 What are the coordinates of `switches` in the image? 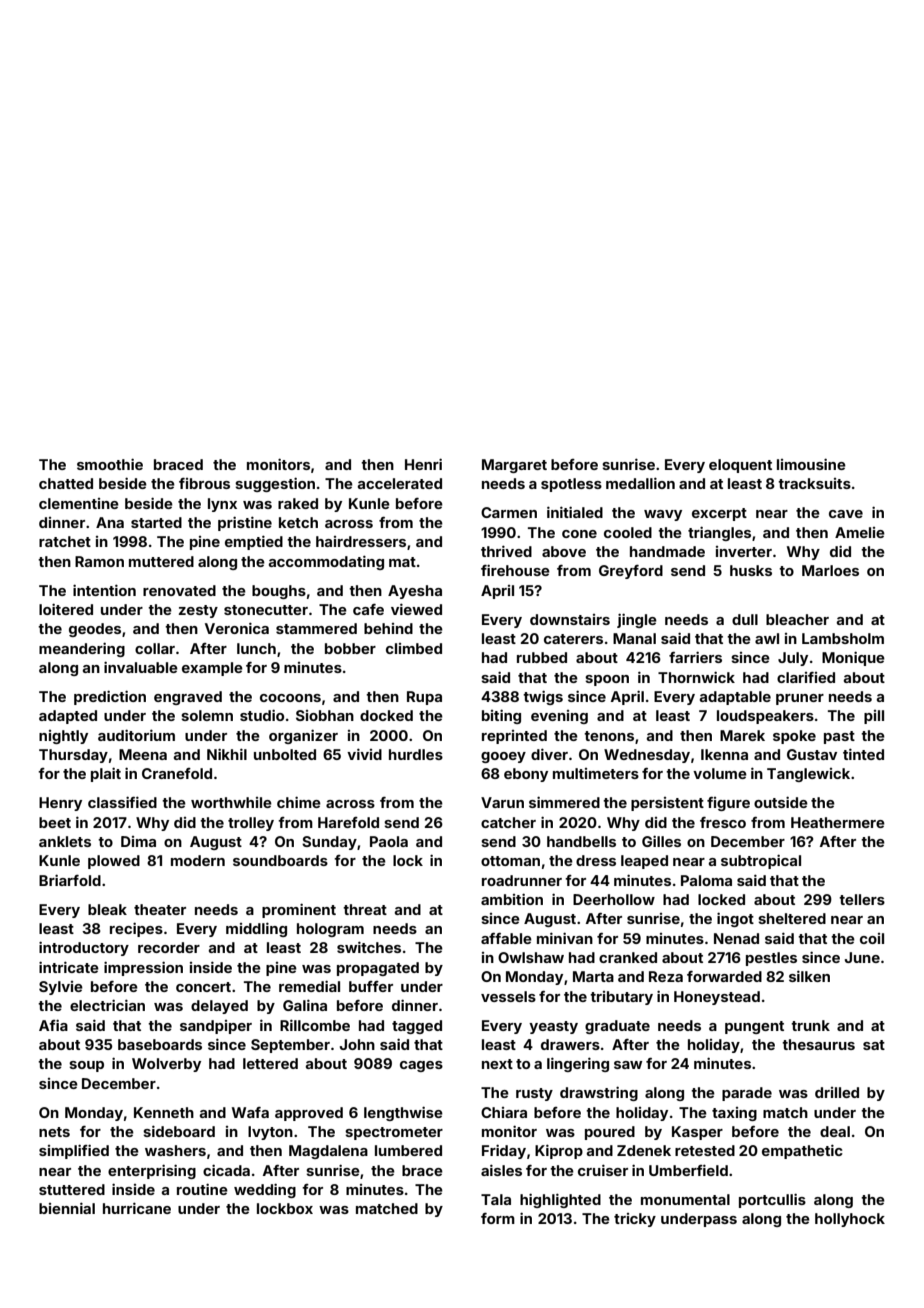 It's located at (369, 947).
